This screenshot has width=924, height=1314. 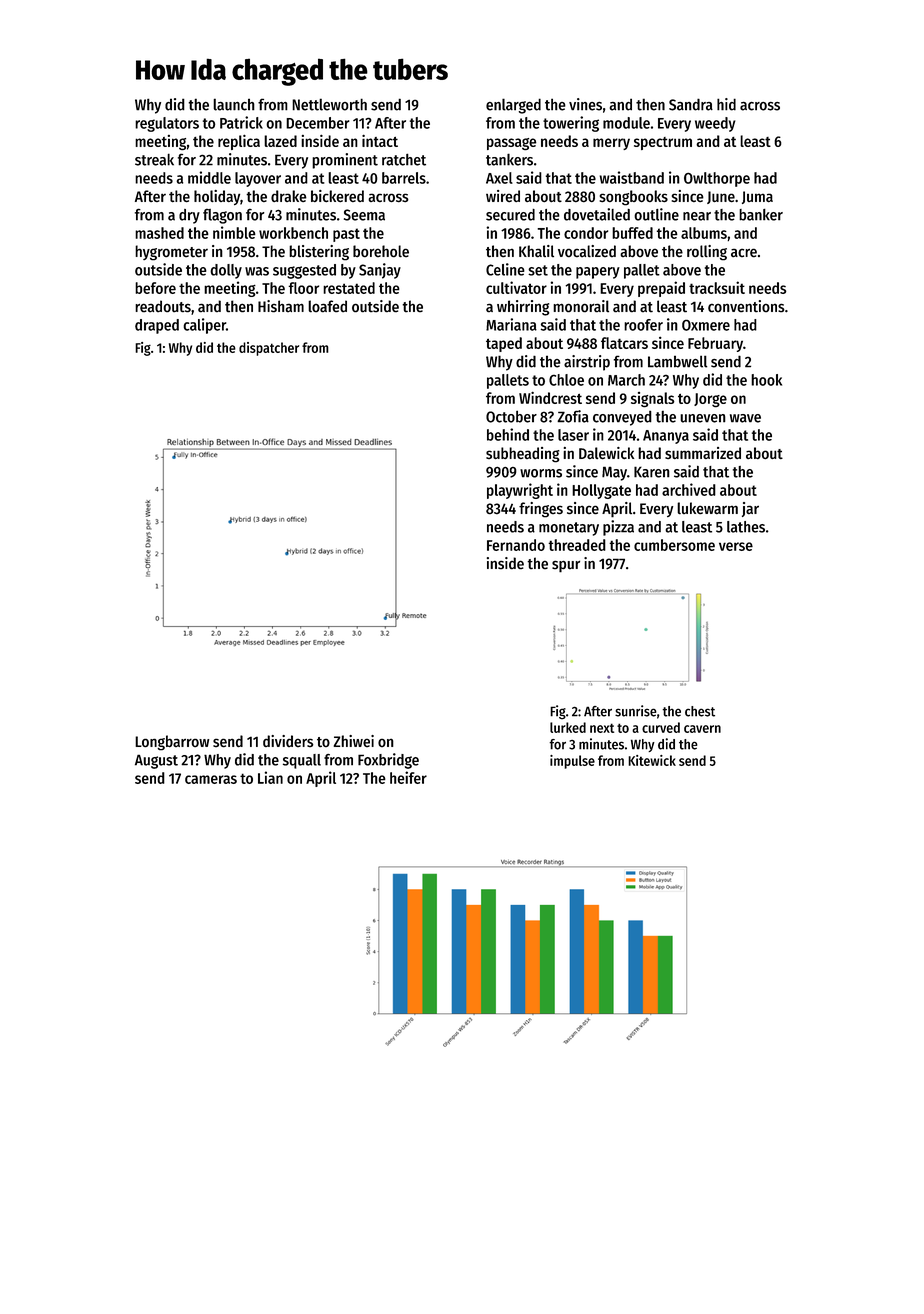 What do you see at coordinates (631, 177) in the screenshot?
I see `waistband` at bounding box center [631, 177].
